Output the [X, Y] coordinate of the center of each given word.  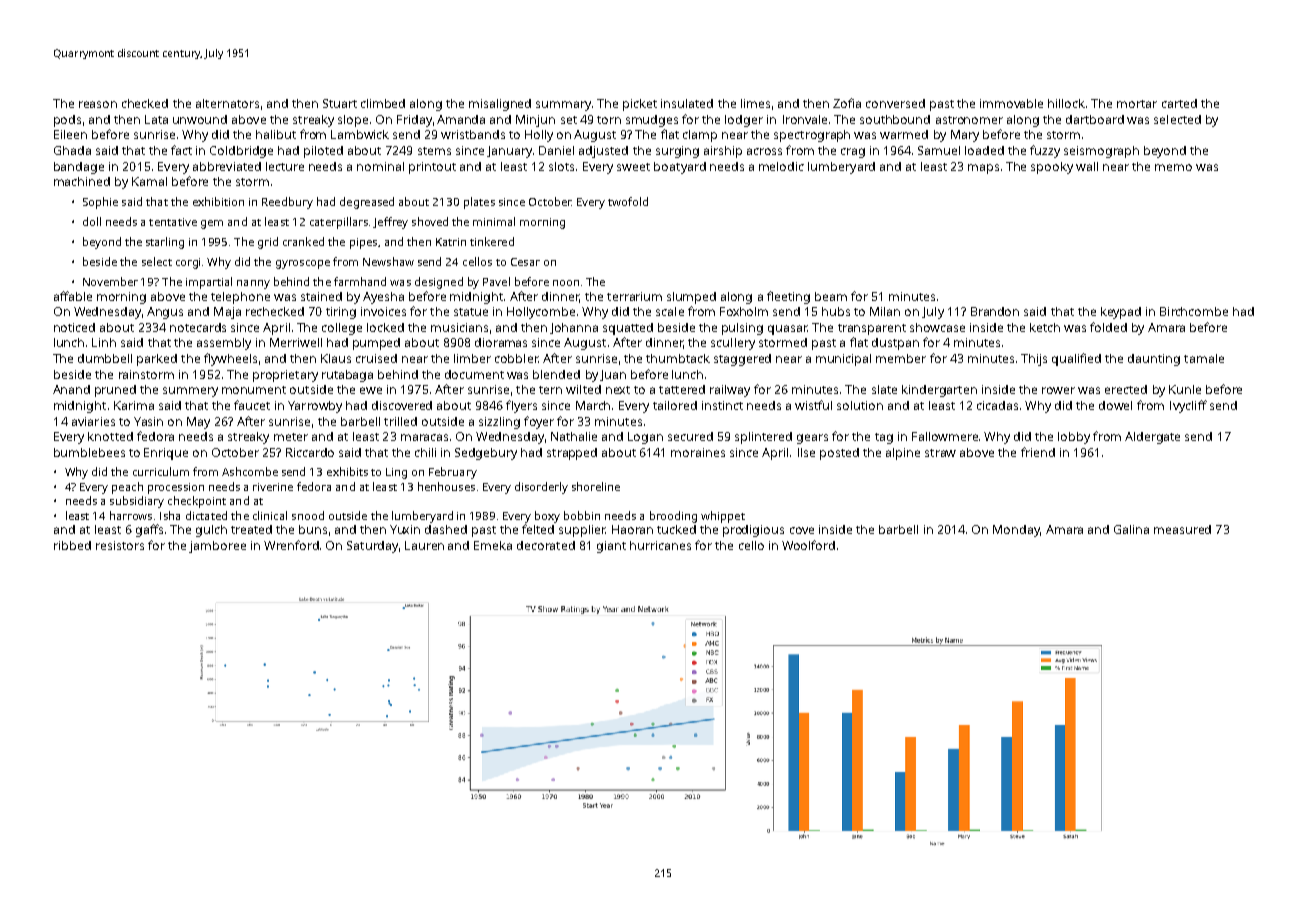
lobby [1074, 438]
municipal [843, 360]
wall [1087, 166]
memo [1173, 167]
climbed [383, 103]
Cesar [525, 262]
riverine [273, 487]
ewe [371, 390]
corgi [188, 263]
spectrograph [812, 136]
